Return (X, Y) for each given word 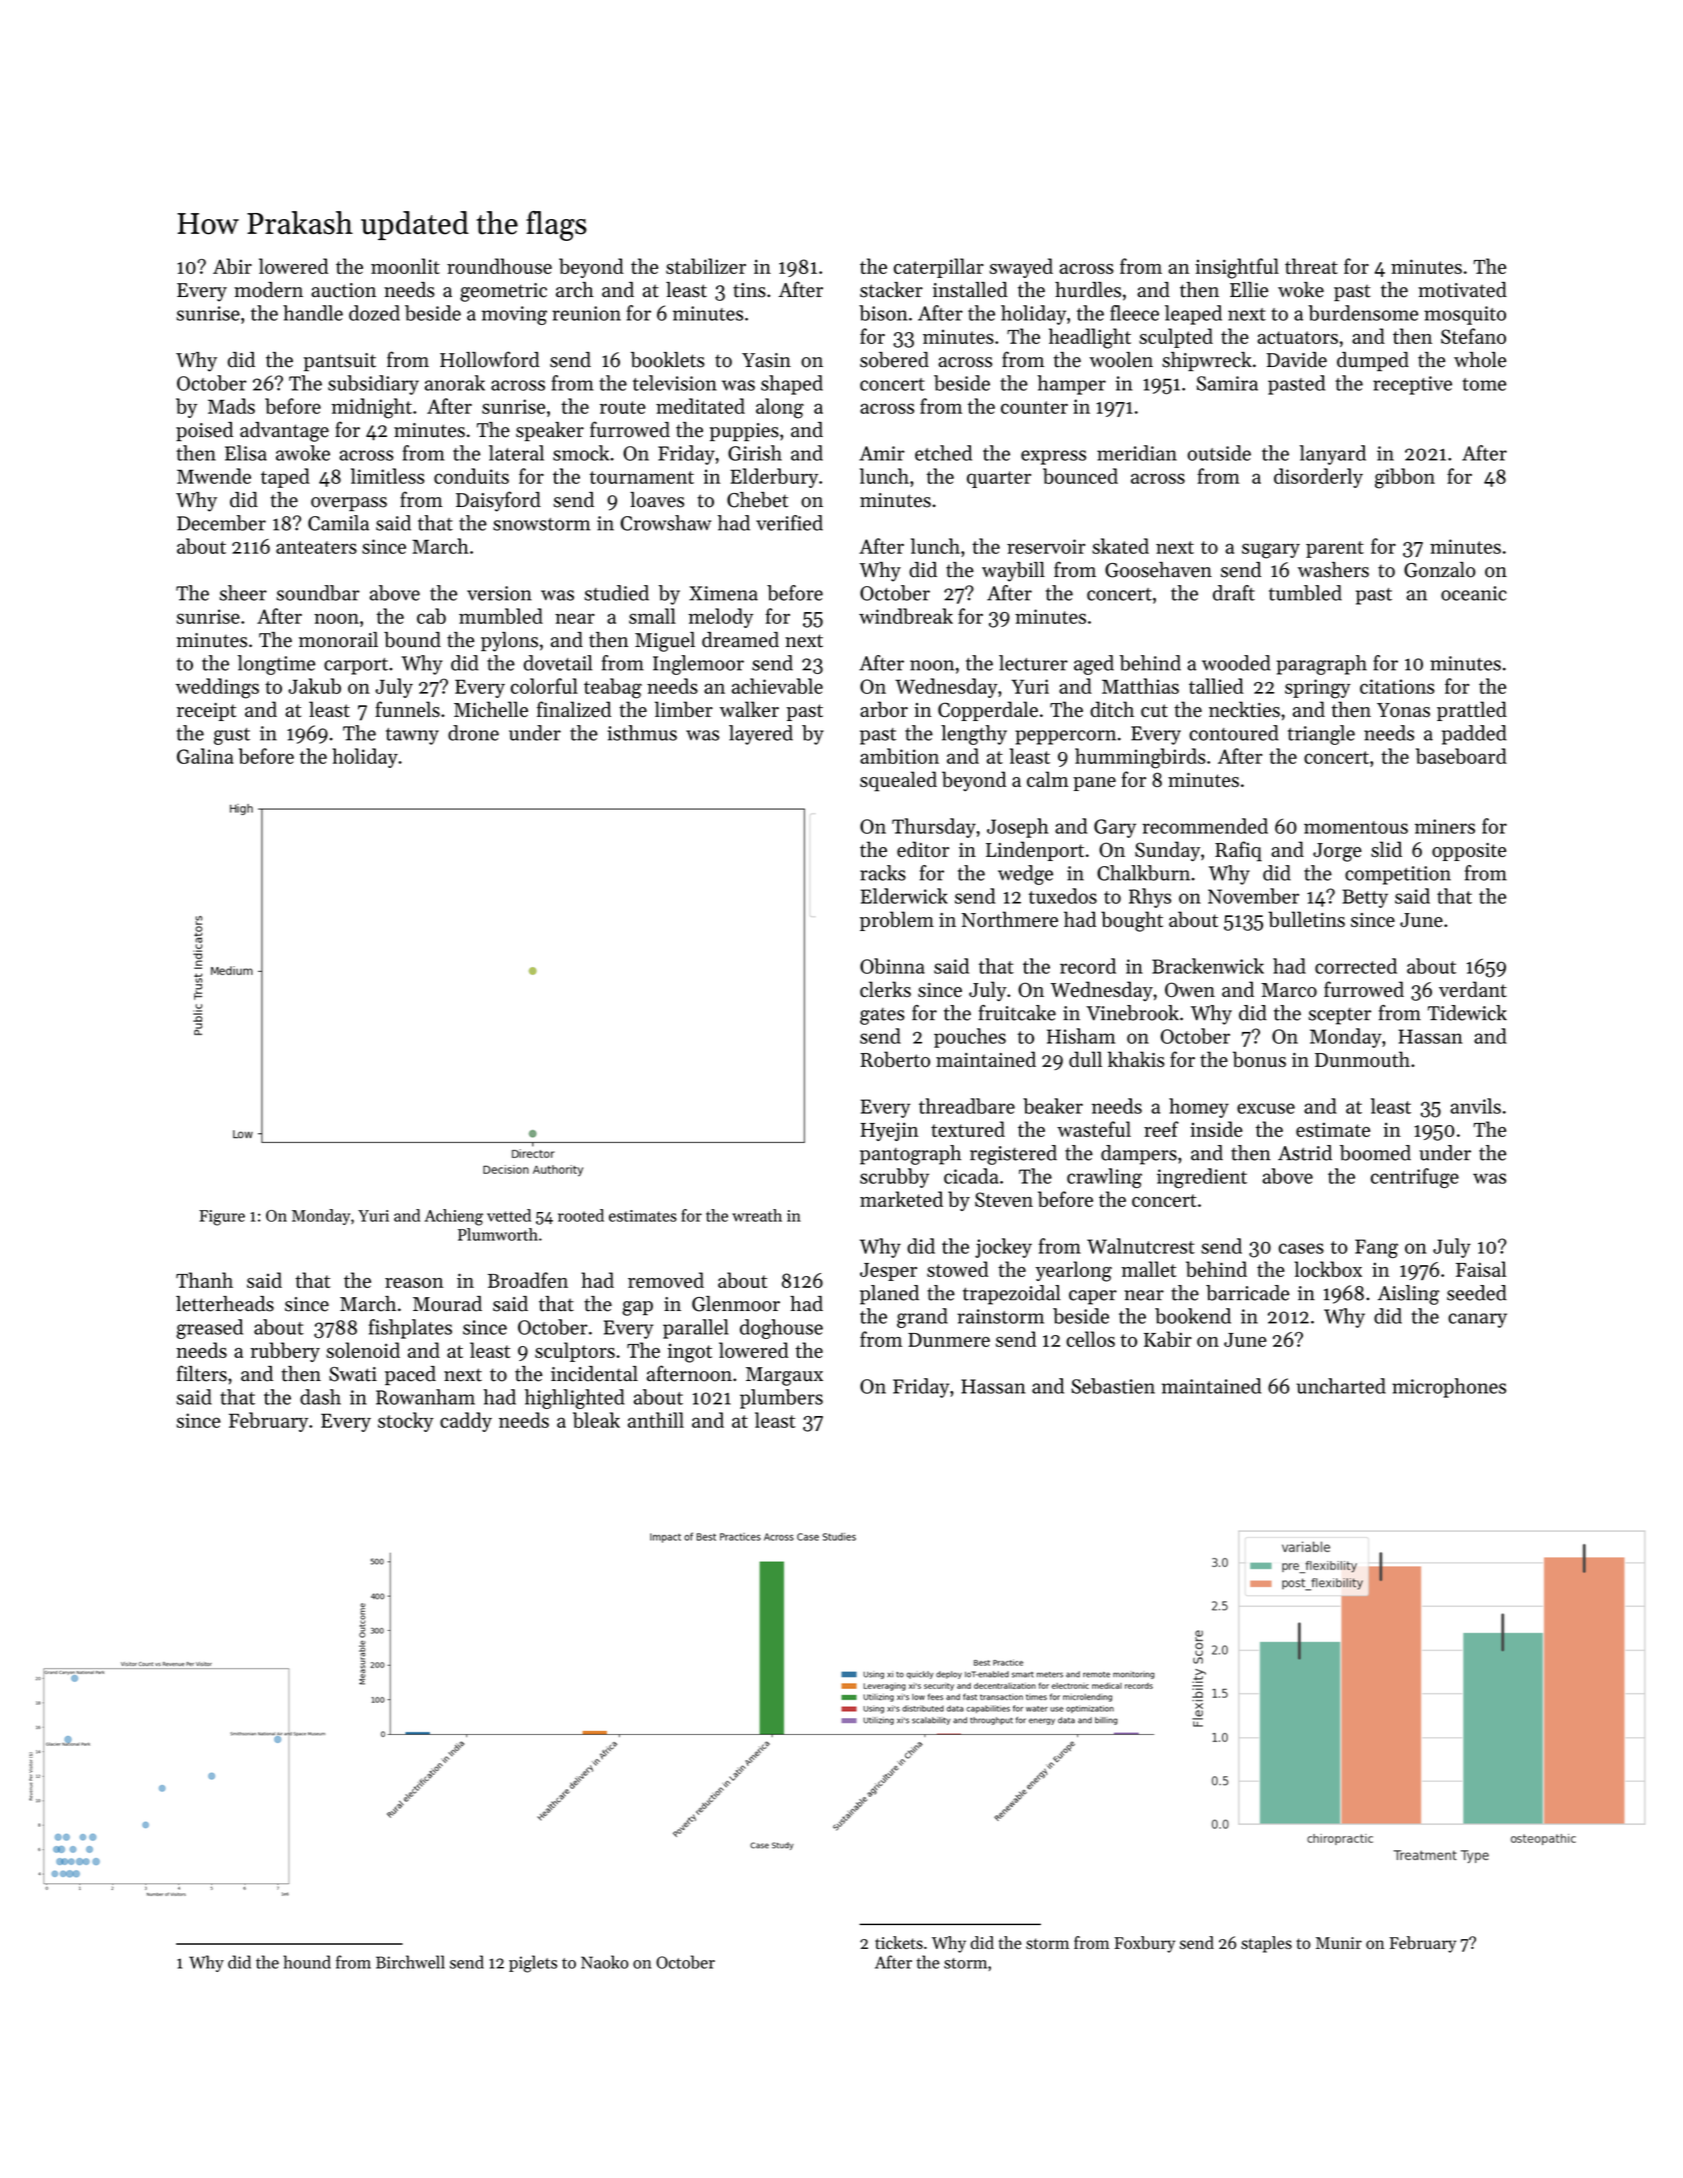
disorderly (1318, 478)
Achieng (453, 1217)
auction (343, 290)
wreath (757, 1215)
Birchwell (410, 1962)
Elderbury (774, 478)
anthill (656, 1420)
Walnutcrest (1141, 1246)
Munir (1339, 1943)
